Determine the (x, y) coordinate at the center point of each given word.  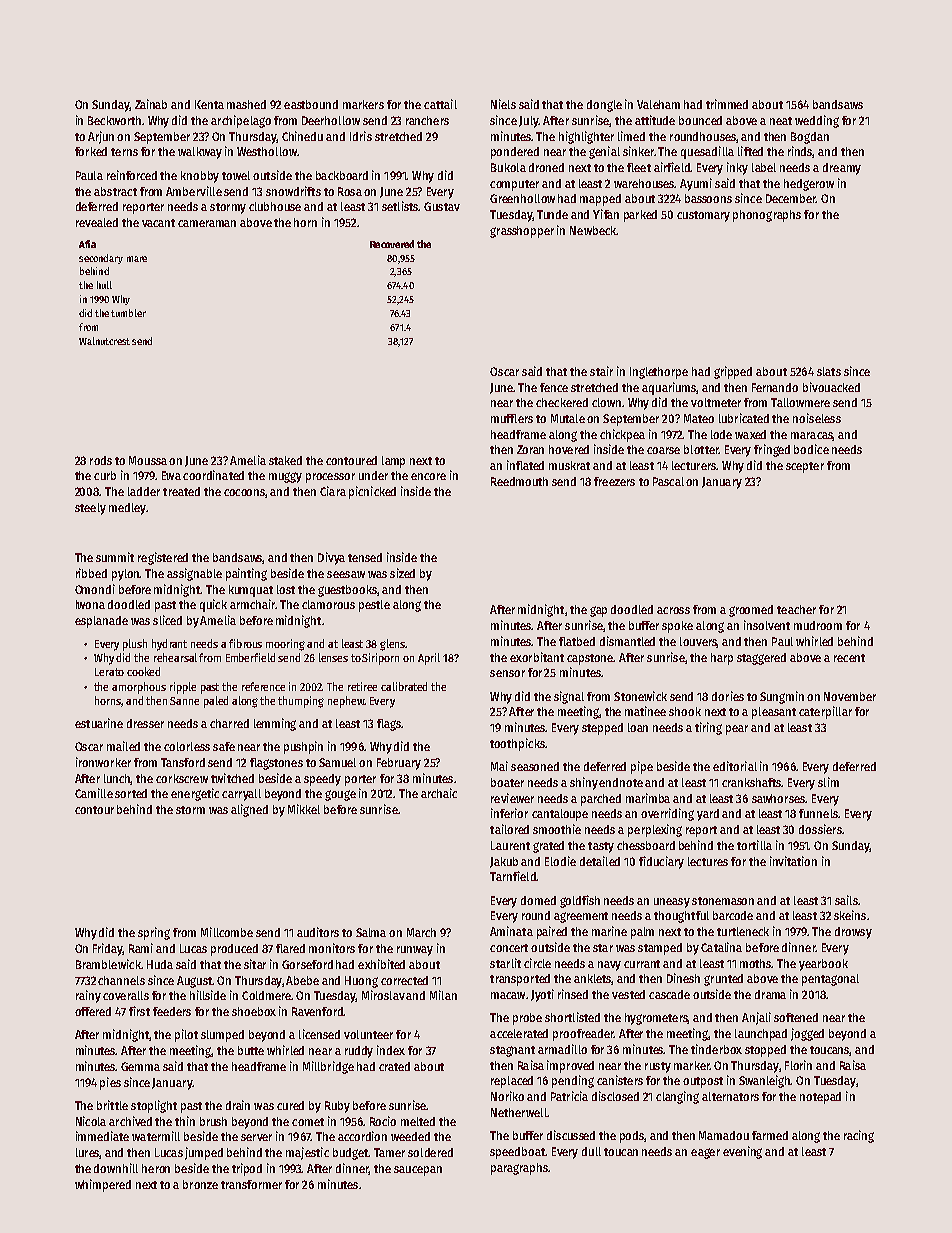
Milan (443, 995)
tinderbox (716, 1049)
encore (428, 476)
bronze (200, 1184)
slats (829, 371)
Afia (87, 244)
